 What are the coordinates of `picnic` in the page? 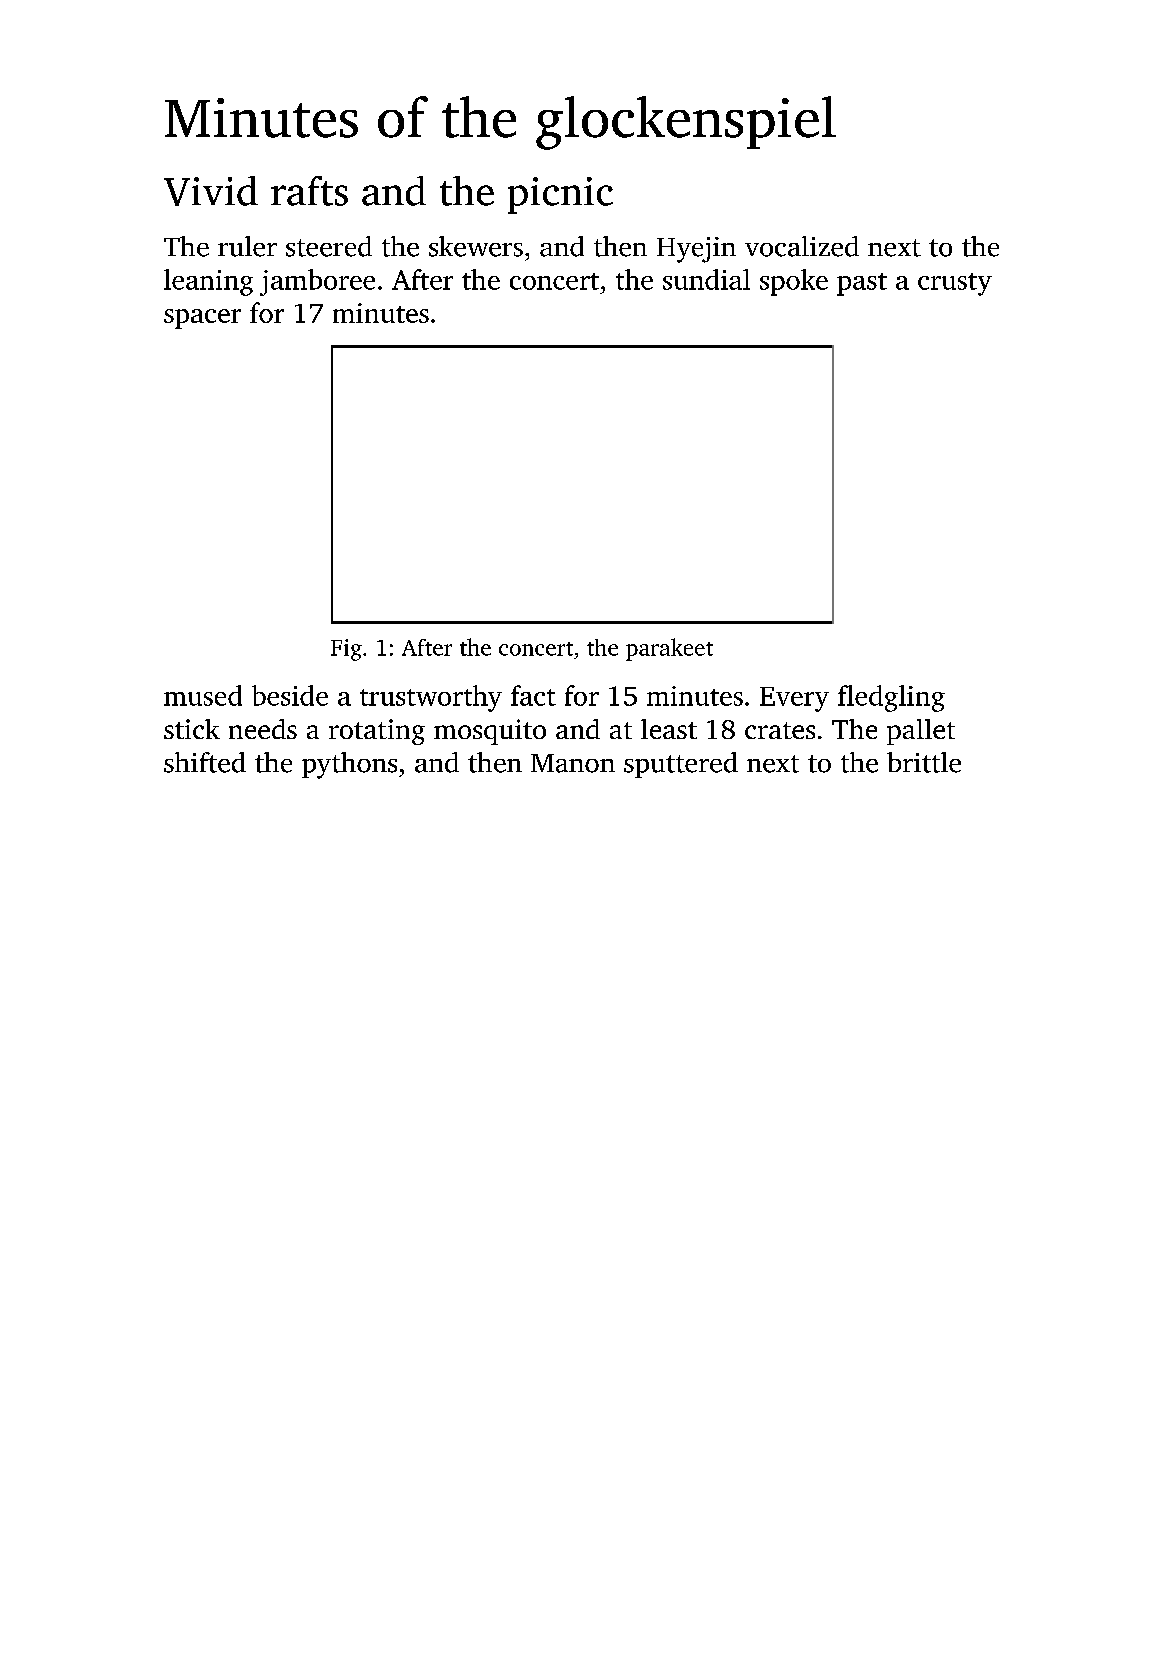 It's located at (560, 195).
